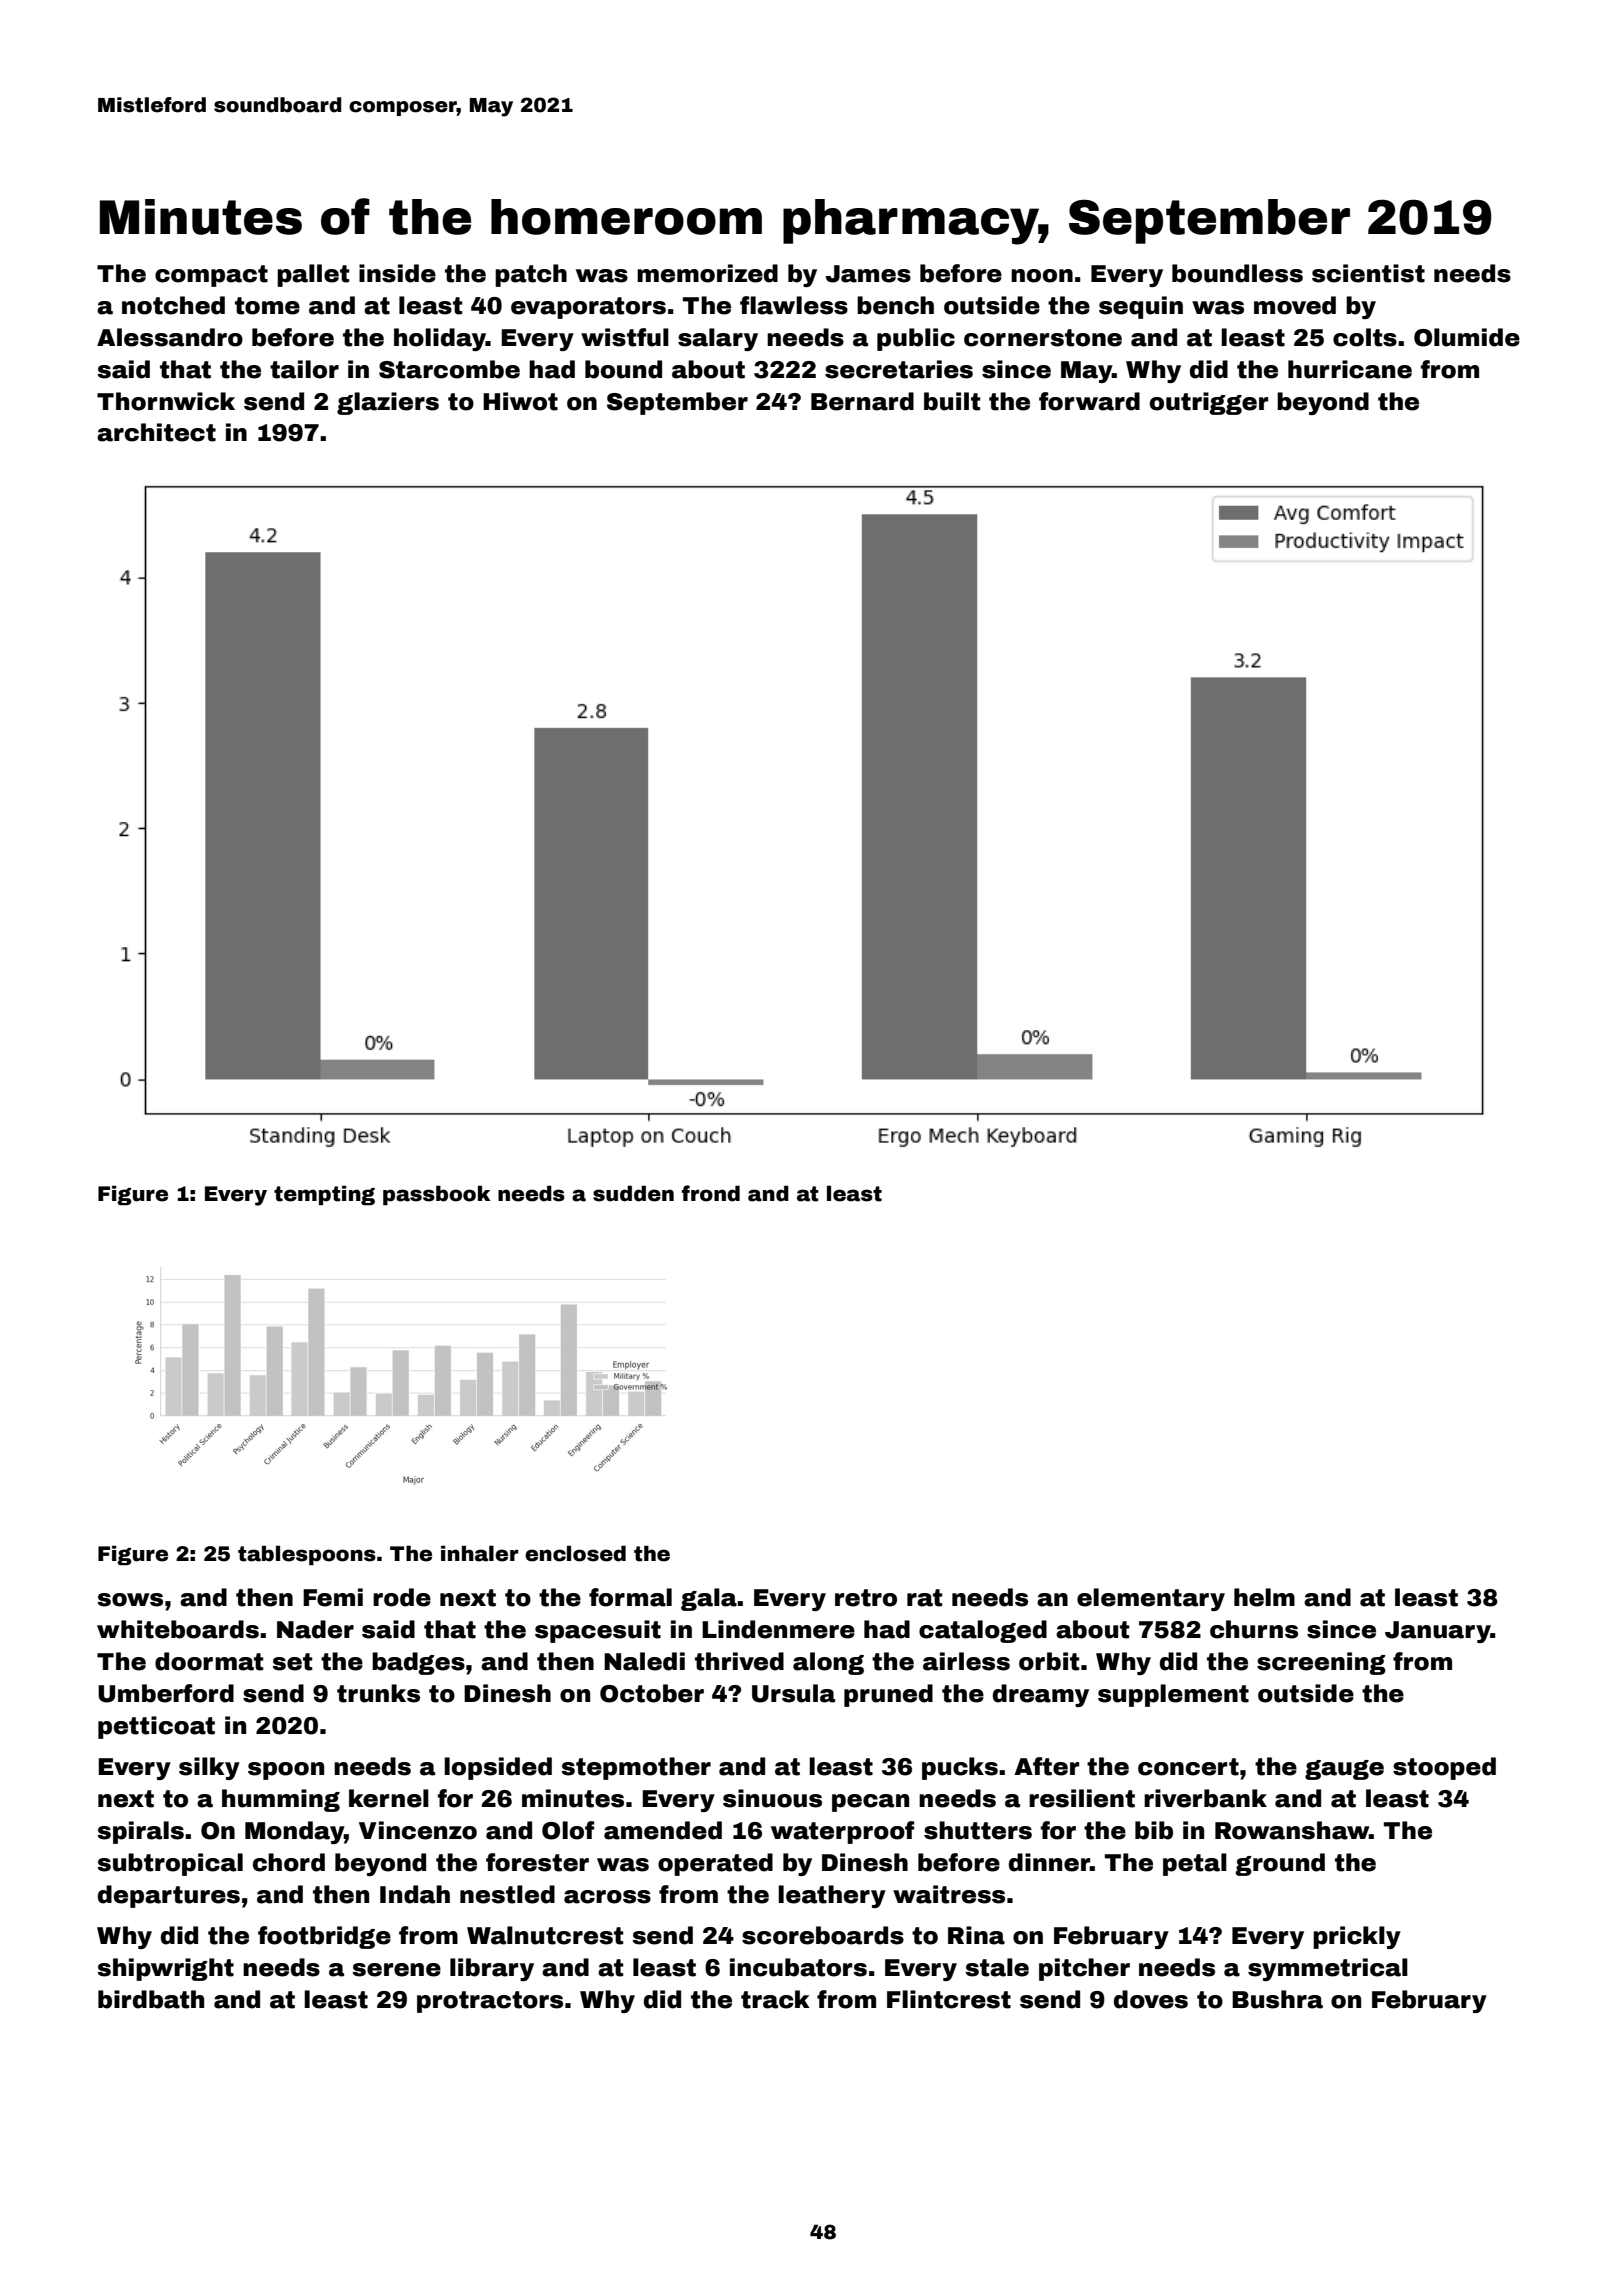 The image size is (1620, 2292). Describe the element at coordinates (324, 1937) in the image. I see `footbridge` at that location.
